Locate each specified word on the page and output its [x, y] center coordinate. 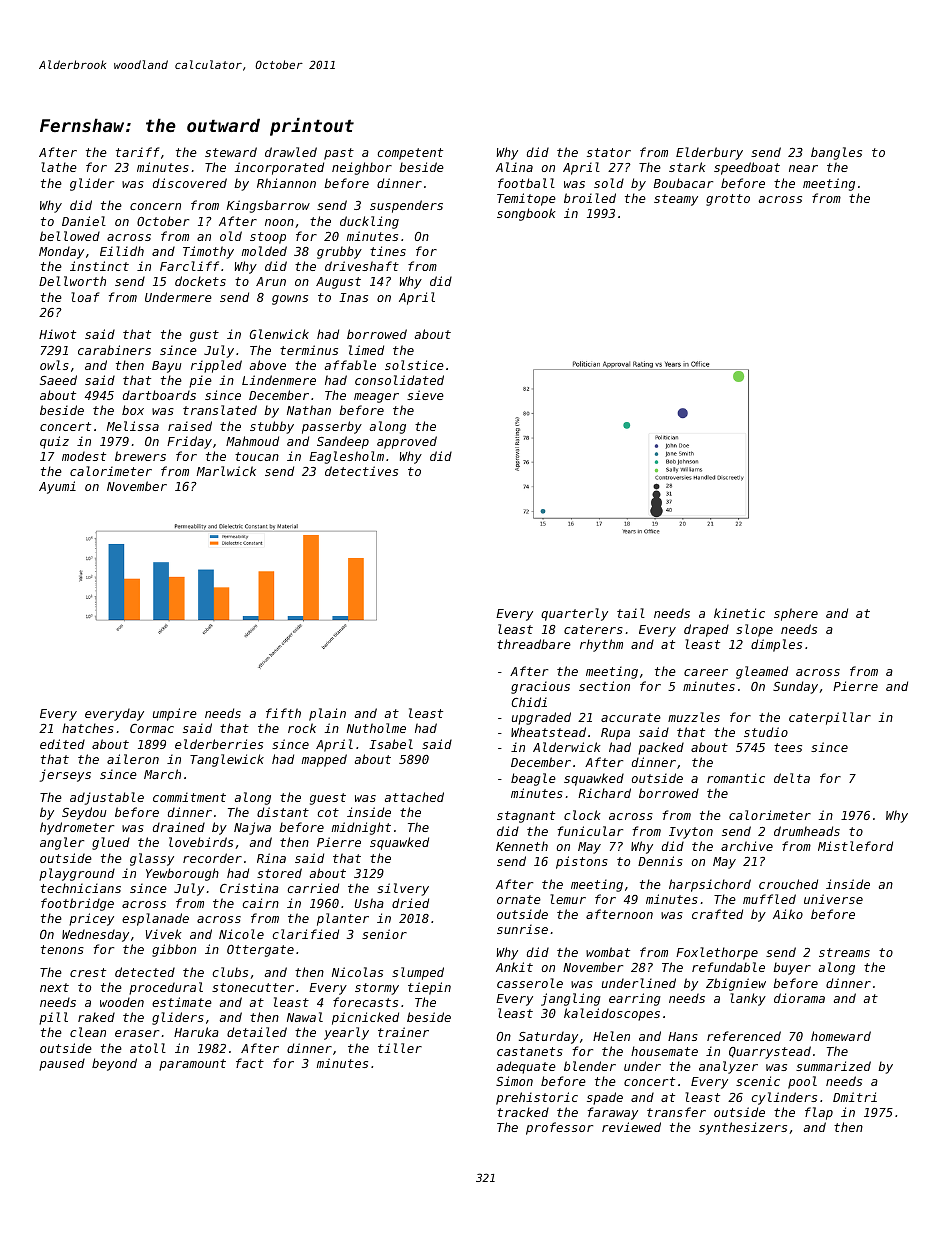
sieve [425, 395]
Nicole [241, 934]
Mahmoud [252, 441]
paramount [192, 1065]
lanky [748, 999]
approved [407, 442]
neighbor [362, 168]
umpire [175, 714]
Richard [604, 793]
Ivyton [691, 833]
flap [819, 1113]
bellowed [70, 236]
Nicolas [357, 972]
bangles [836, 153]
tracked [523, 1112]
